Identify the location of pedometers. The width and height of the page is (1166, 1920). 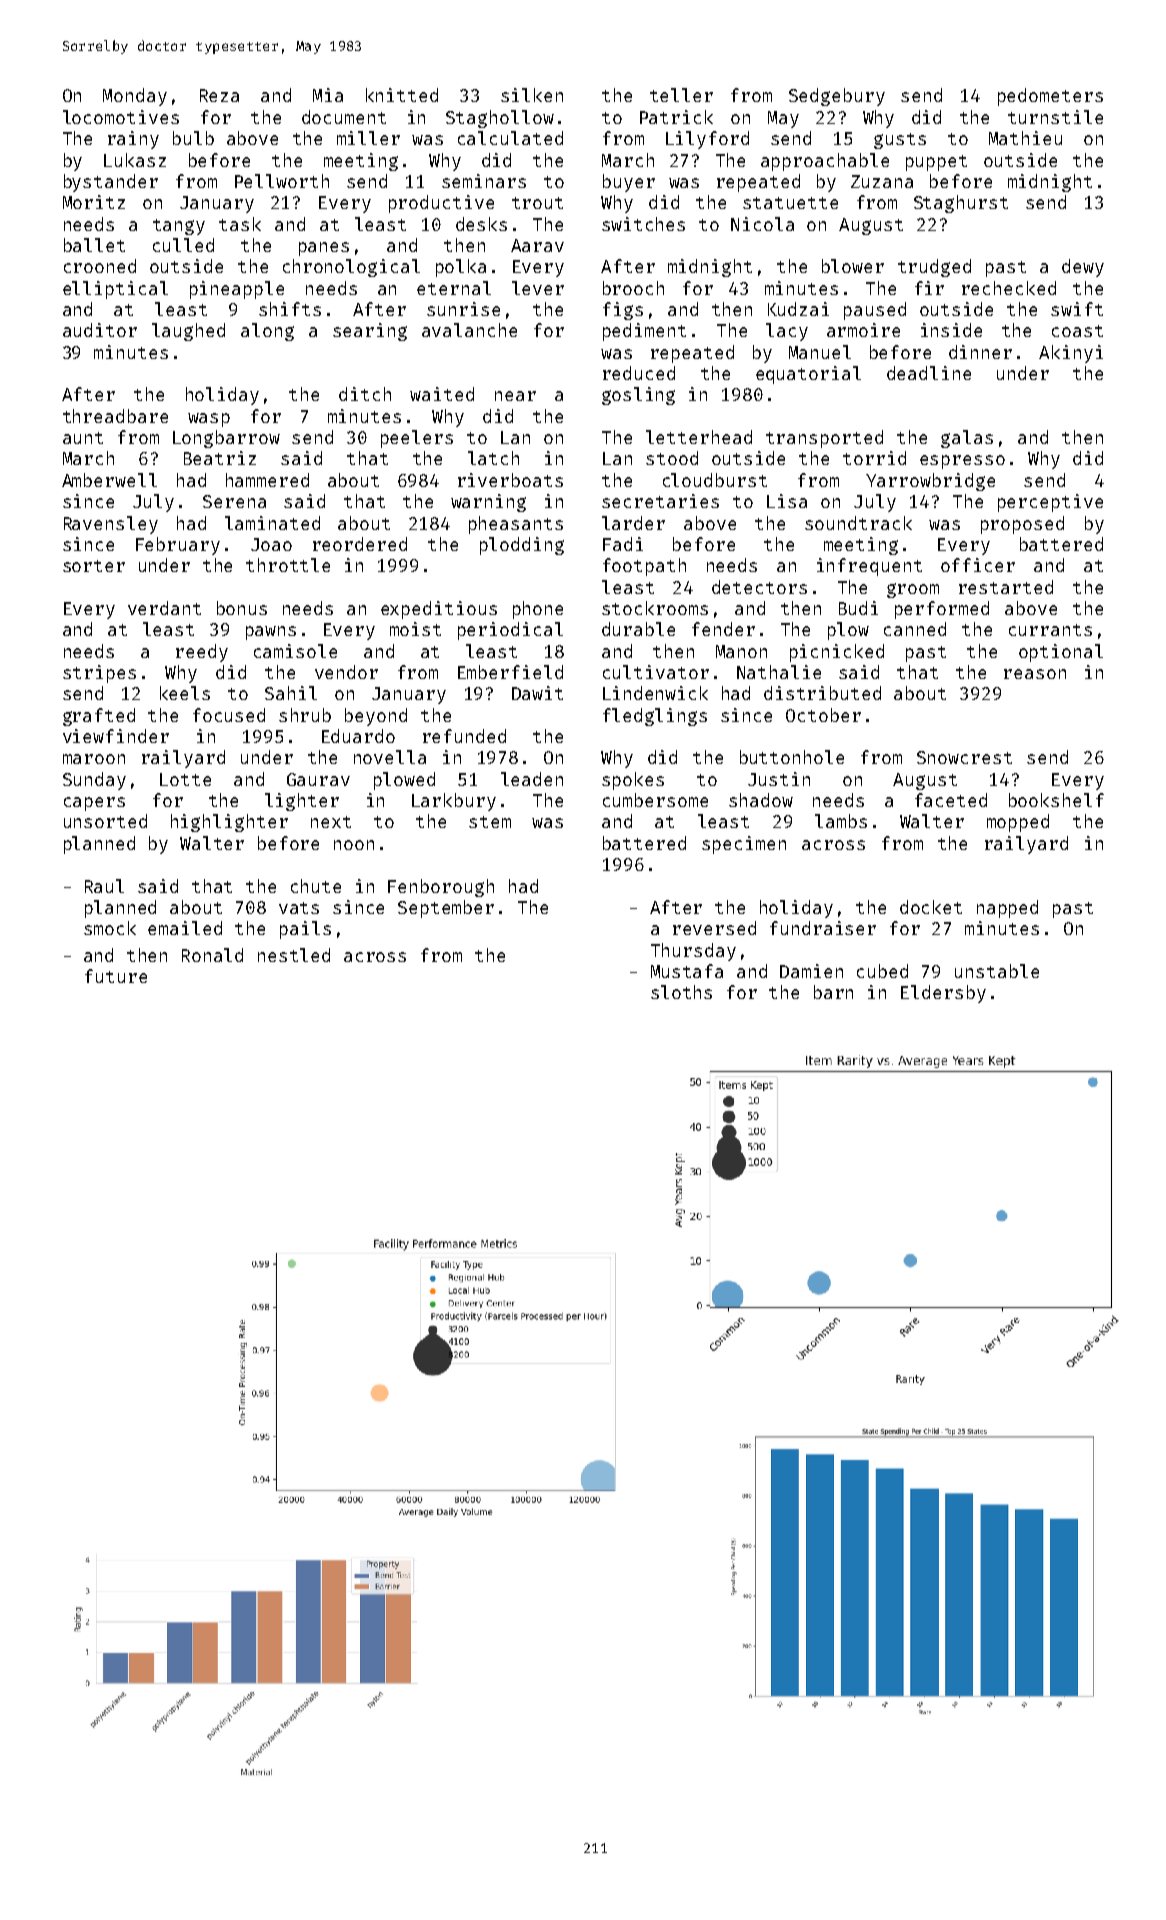
(1050, 97).
